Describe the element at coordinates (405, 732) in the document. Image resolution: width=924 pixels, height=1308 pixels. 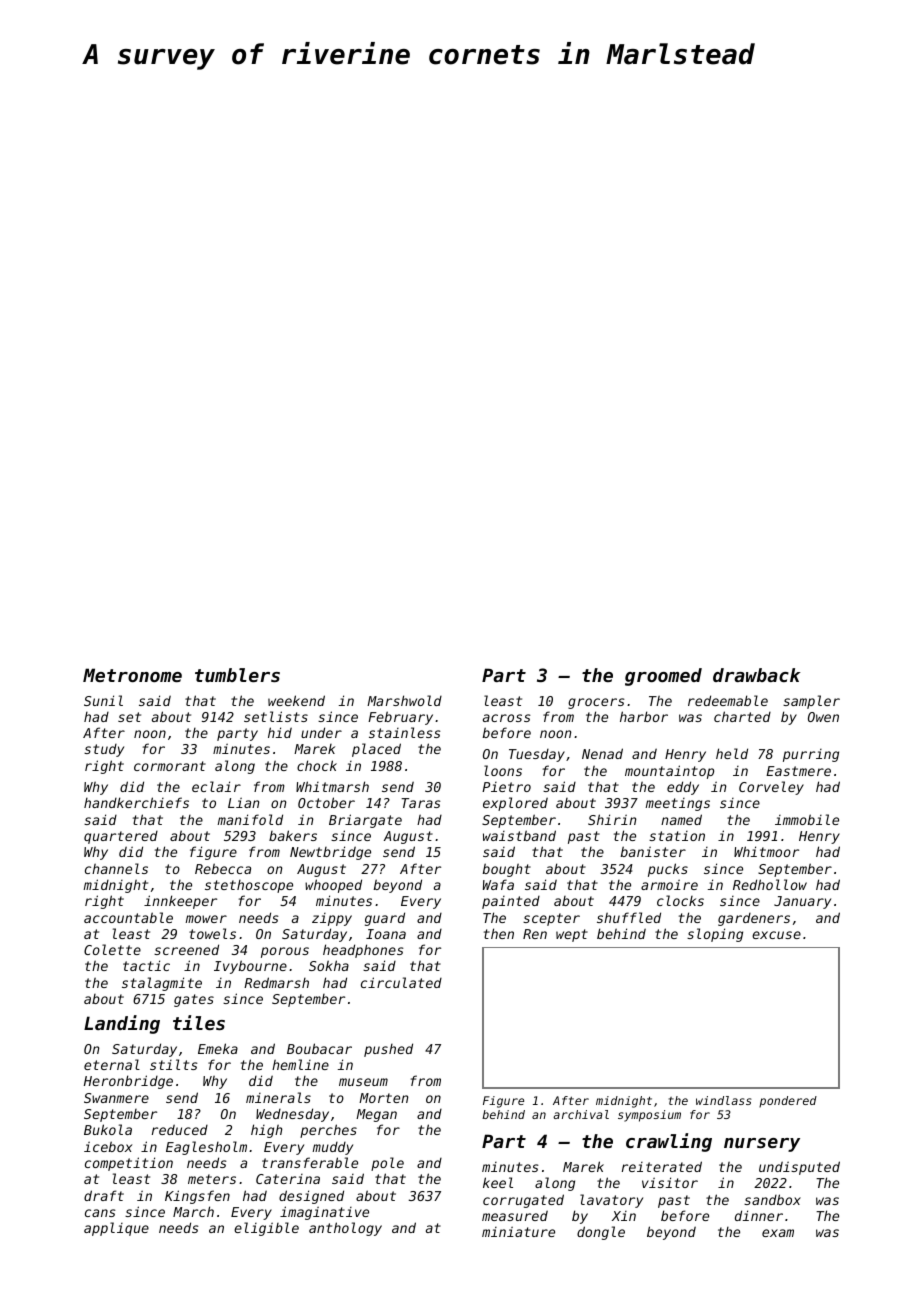
I see `stainless` at that location.
